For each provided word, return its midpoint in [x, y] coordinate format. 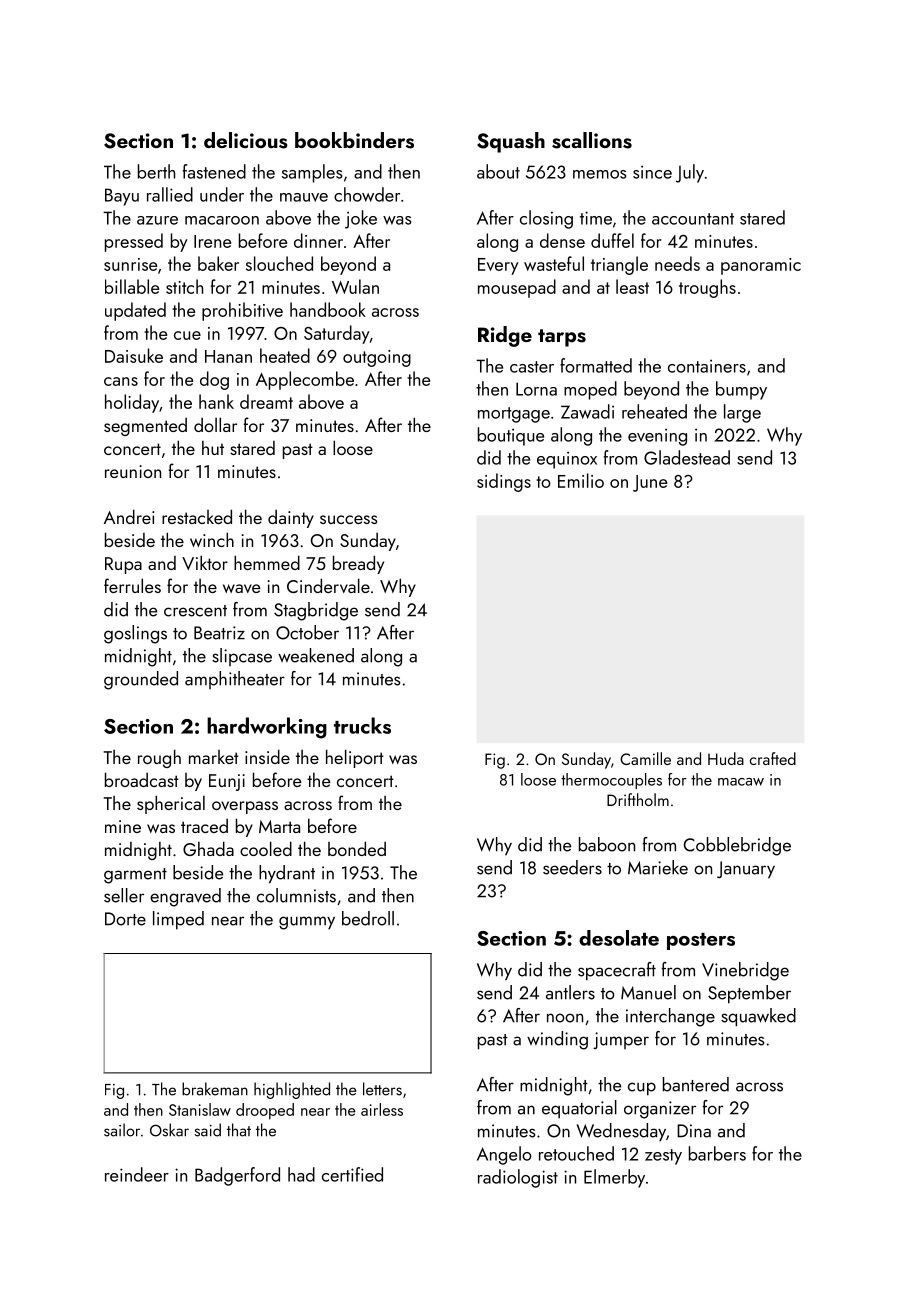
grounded [141, 680]
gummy [307, 923]
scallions [592, 140]
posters [701, 941]
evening [657, 437]
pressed [134, 242]
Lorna [536, 389]
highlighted [292, 1090]
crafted [773, 758]
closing [546, 219]
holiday [132, 403]
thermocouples [611, 781]
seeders [572, 867]
